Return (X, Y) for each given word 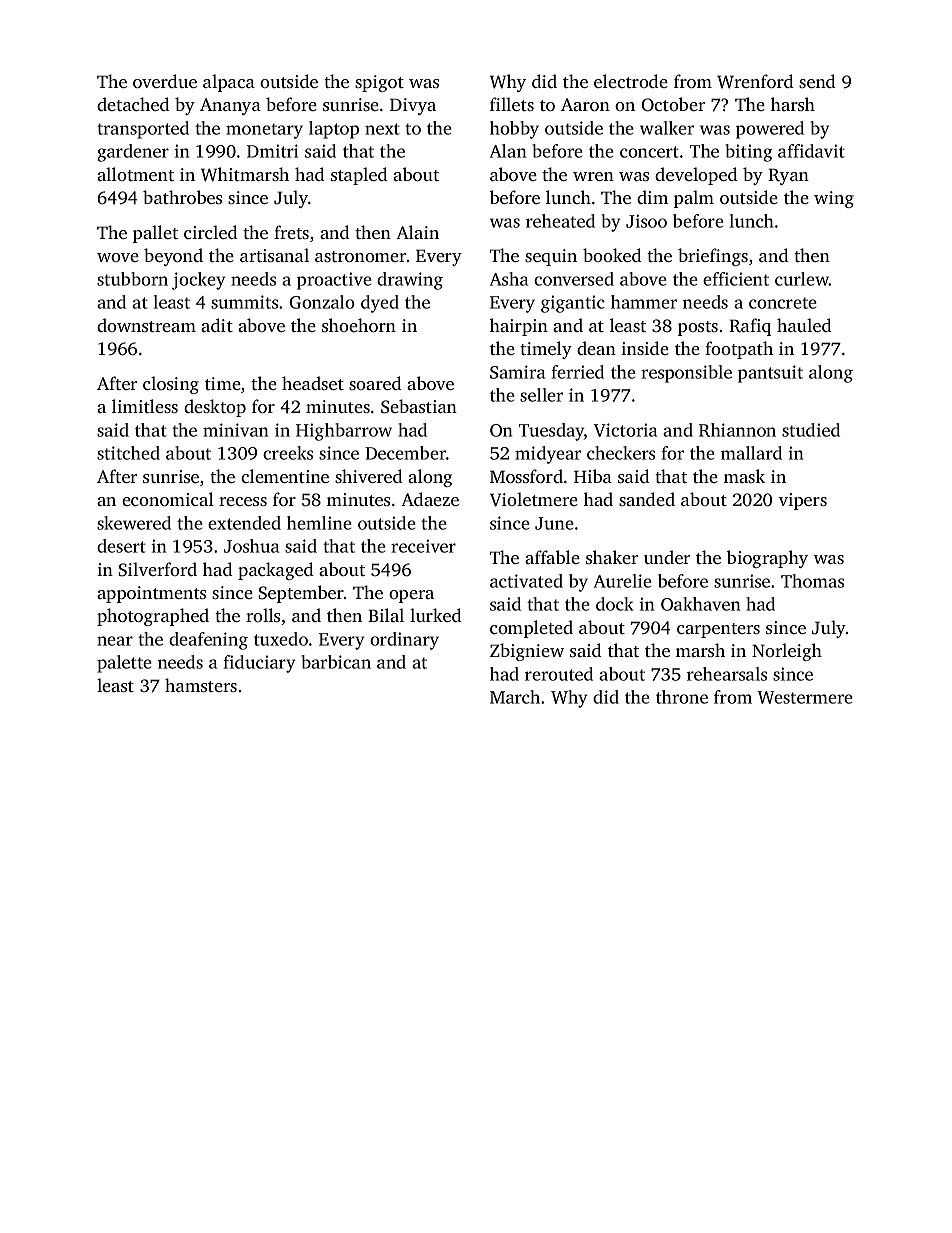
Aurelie (623, 581)
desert (121, 546)
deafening (208, 641)
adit (217, 325)
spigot (379, 83)
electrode (631, 81)
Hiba (593, 476)
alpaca (229, 83)
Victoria (626, 430)
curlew (802, 279)
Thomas (812, 581)
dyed (380, 304)
